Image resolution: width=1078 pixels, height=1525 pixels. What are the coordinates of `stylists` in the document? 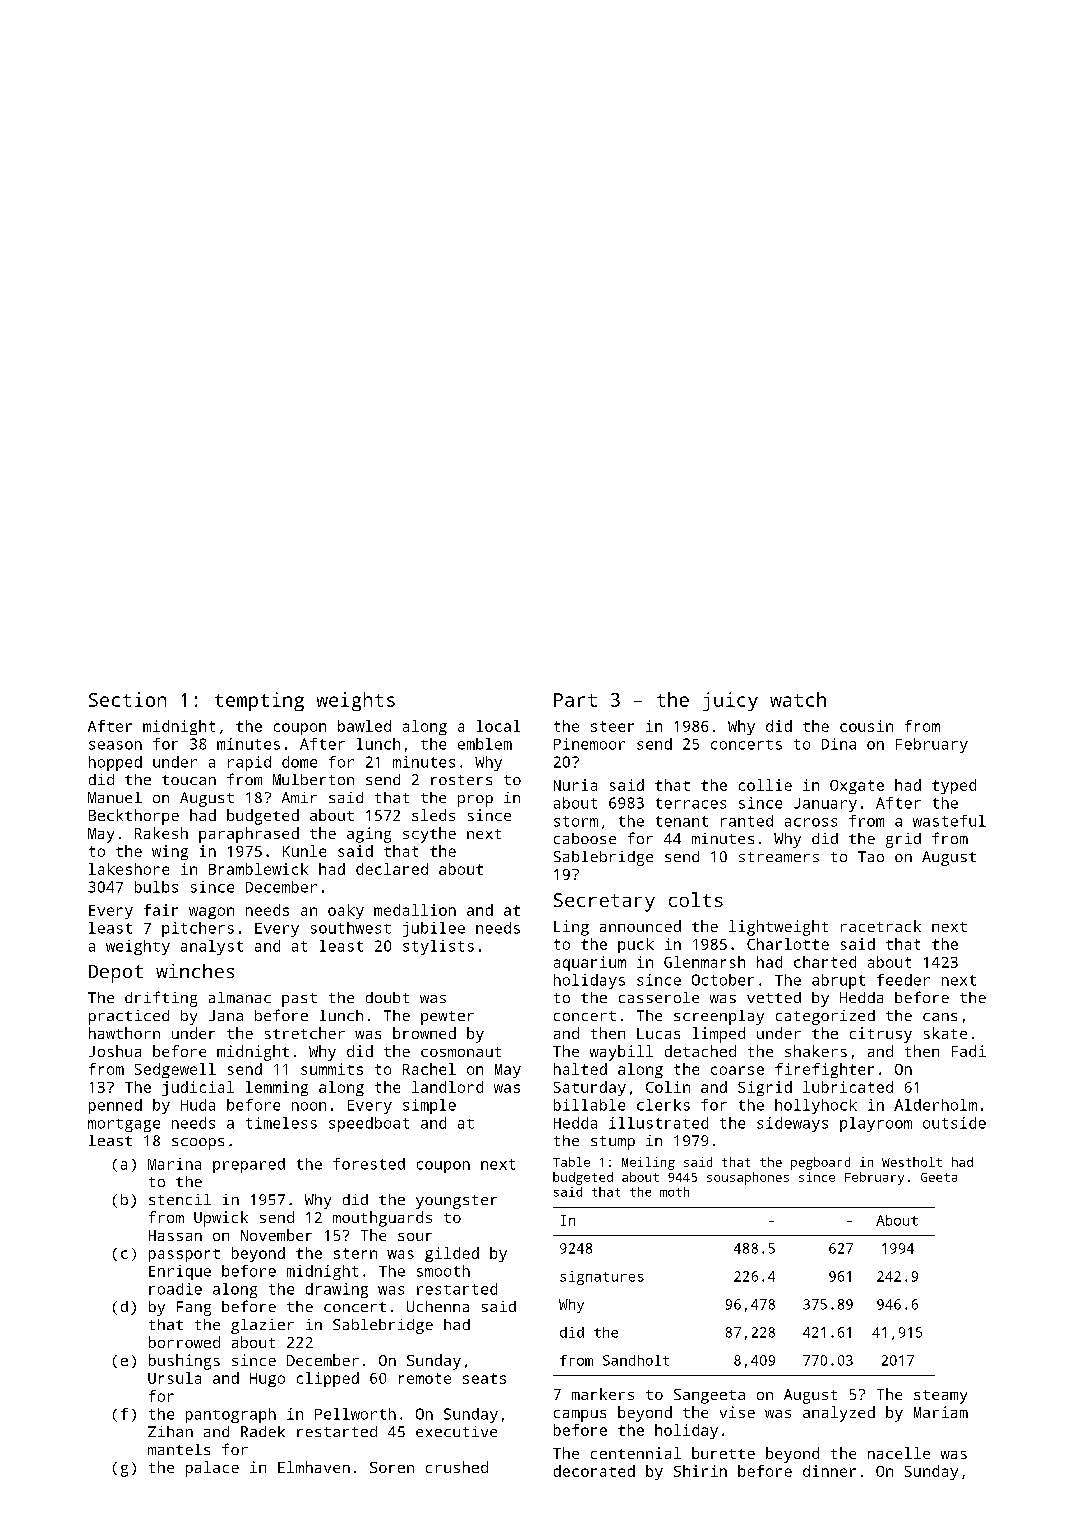 It's located at (438, 947).
